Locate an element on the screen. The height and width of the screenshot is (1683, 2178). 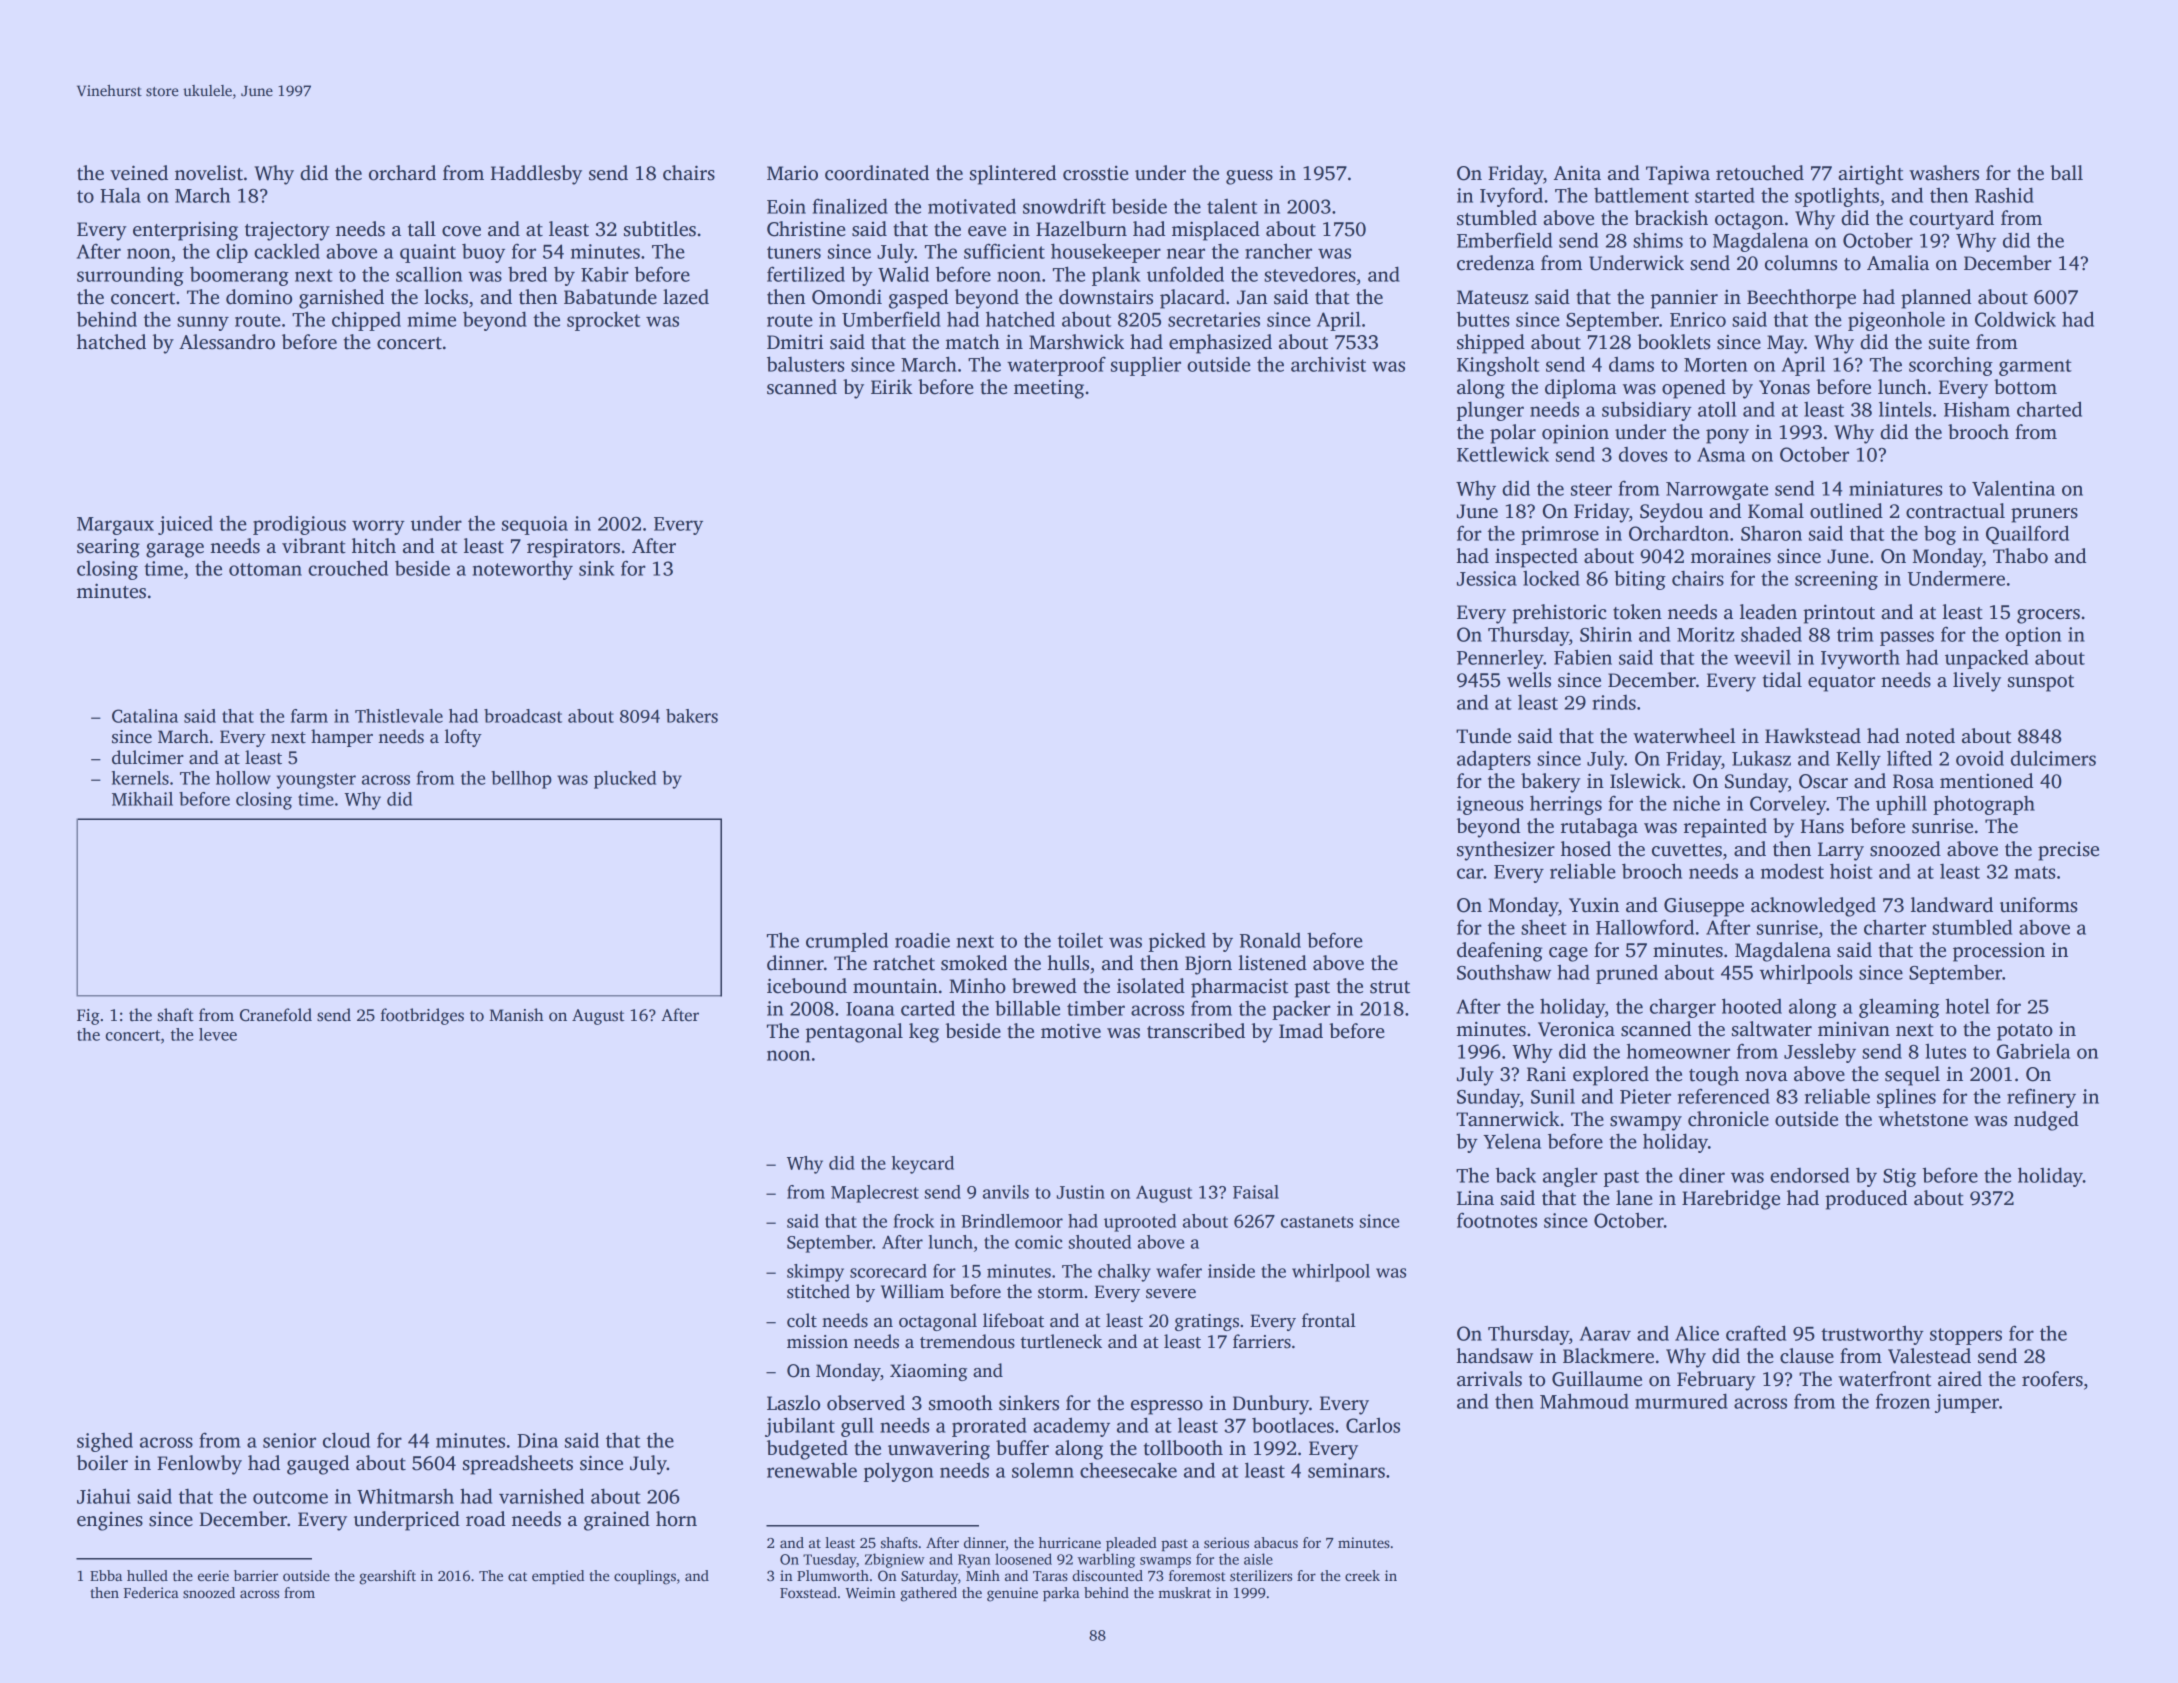
mission is located at coordinates (817, 1342).
